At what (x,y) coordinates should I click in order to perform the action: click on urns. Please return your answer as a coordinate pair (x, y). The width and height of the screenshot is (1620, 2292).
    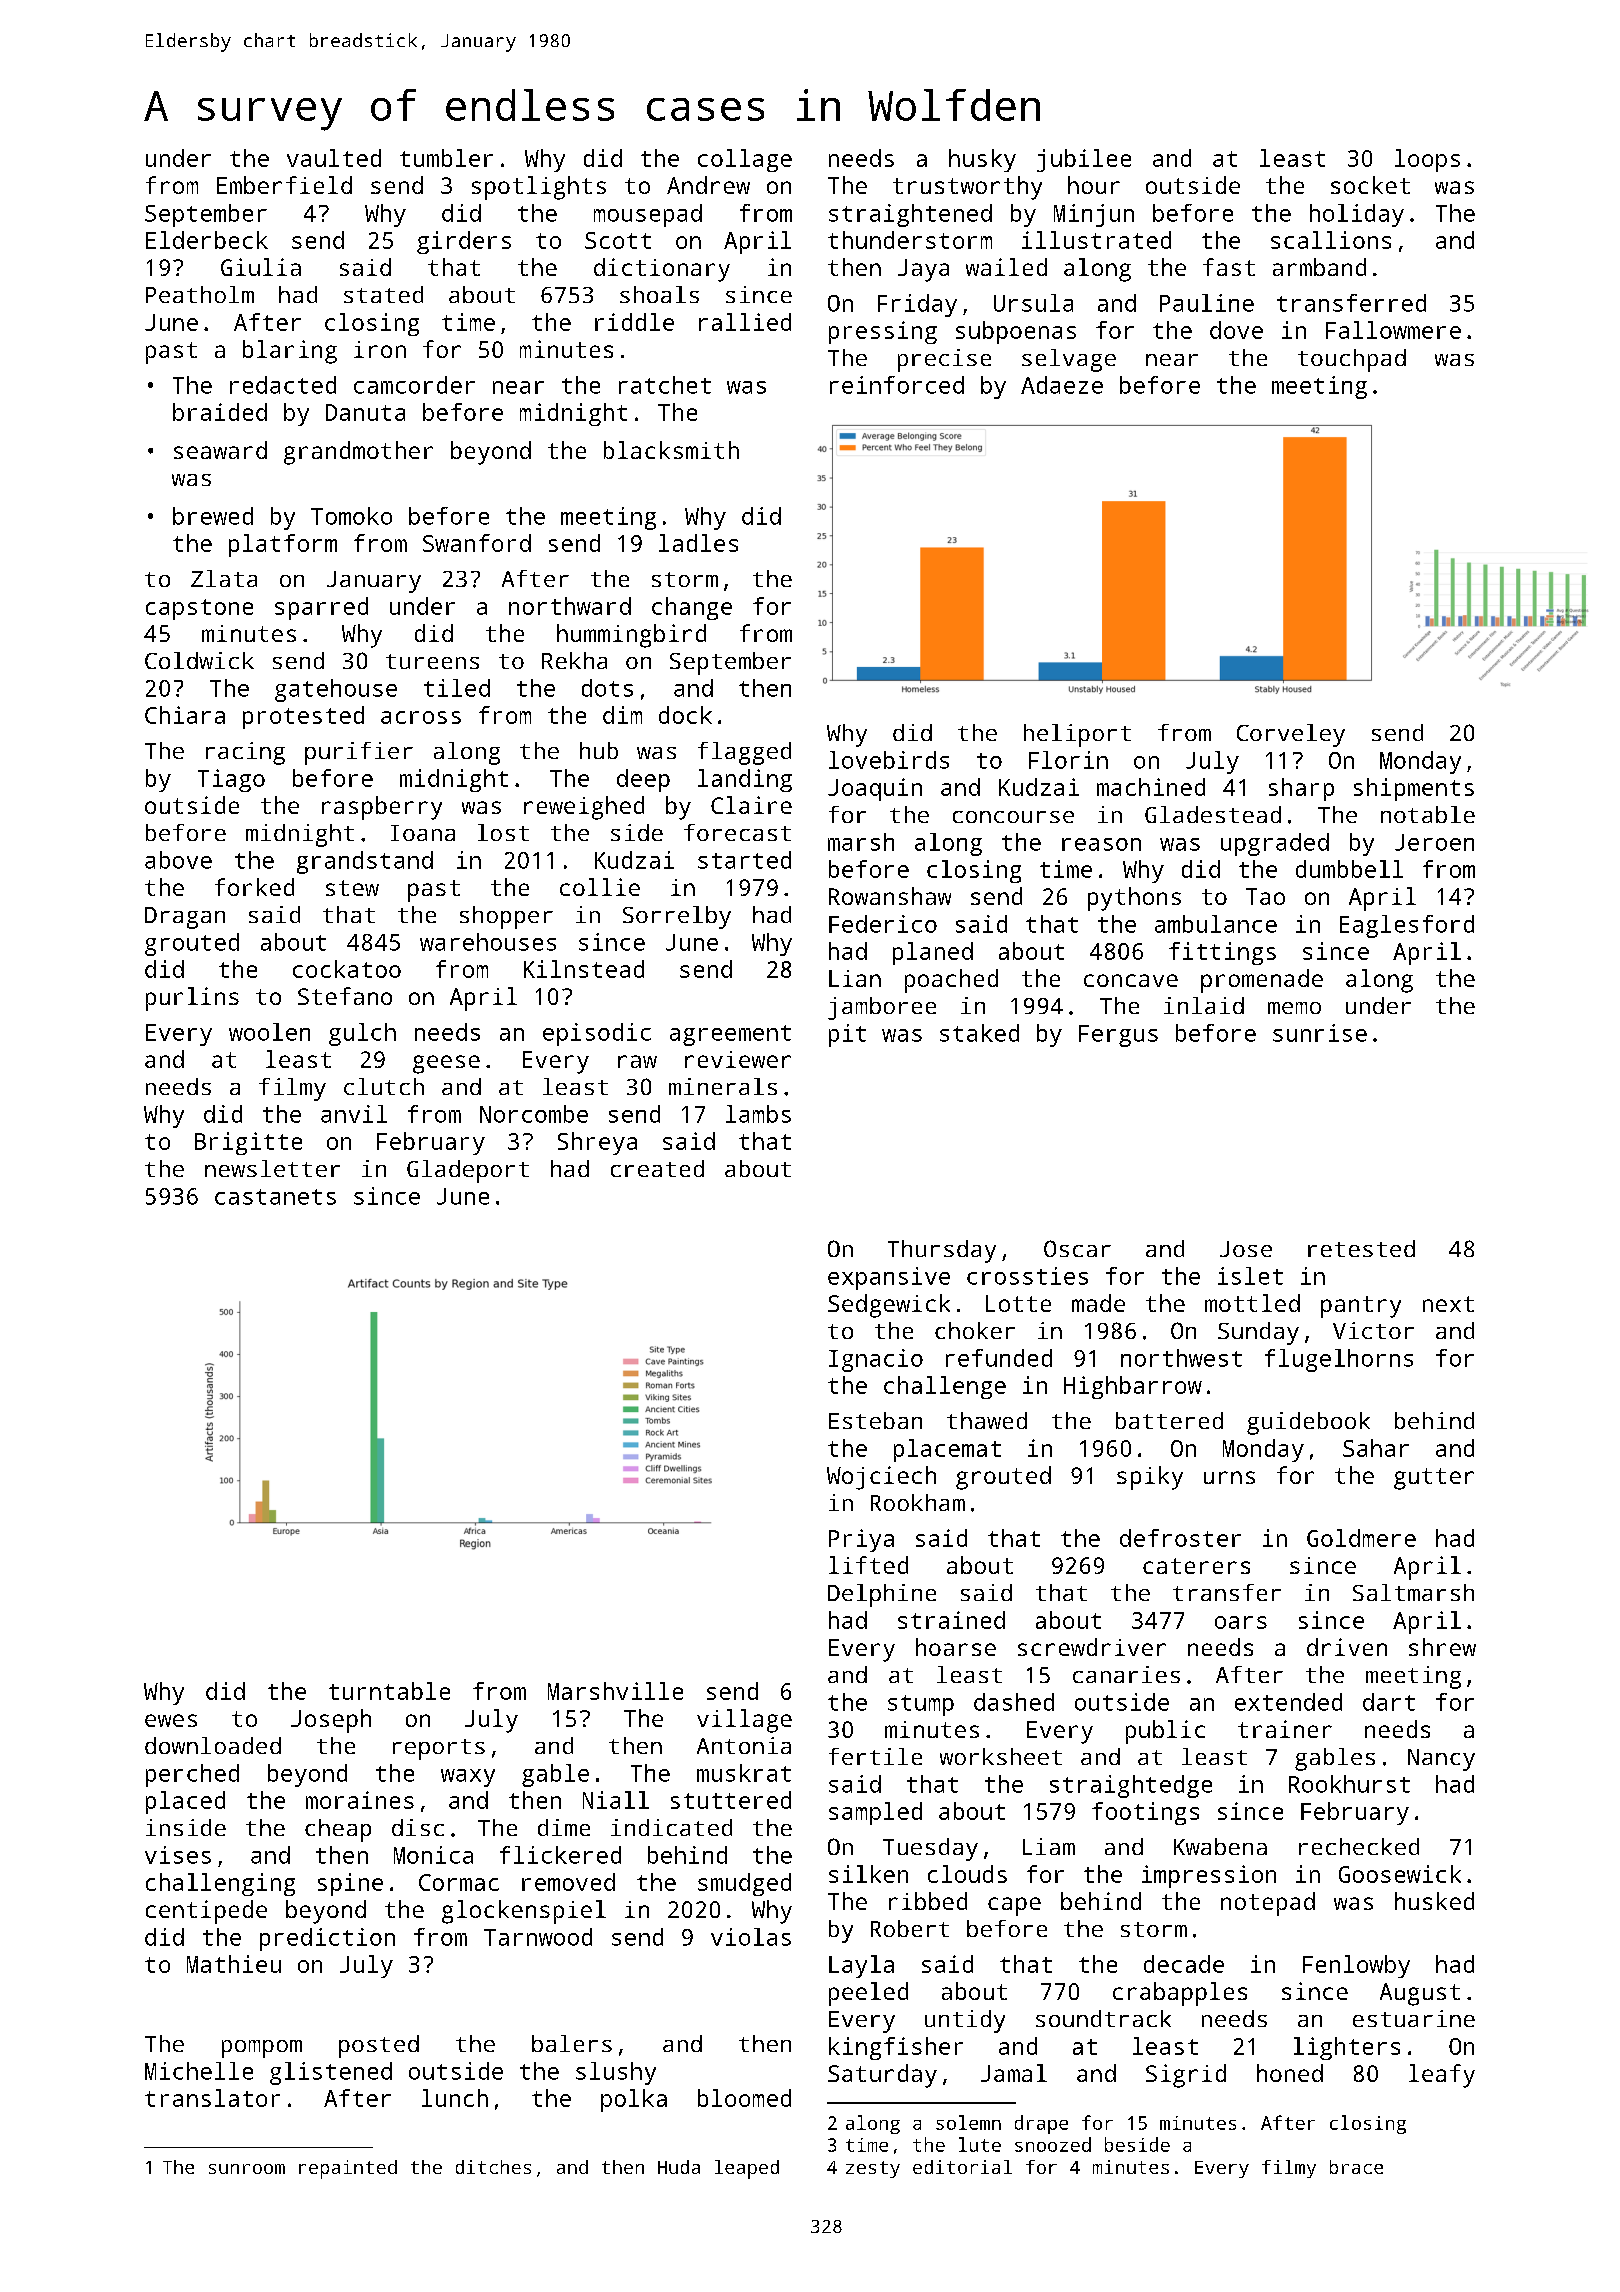
    Looking at the image, I should click on (1229, 1477).
